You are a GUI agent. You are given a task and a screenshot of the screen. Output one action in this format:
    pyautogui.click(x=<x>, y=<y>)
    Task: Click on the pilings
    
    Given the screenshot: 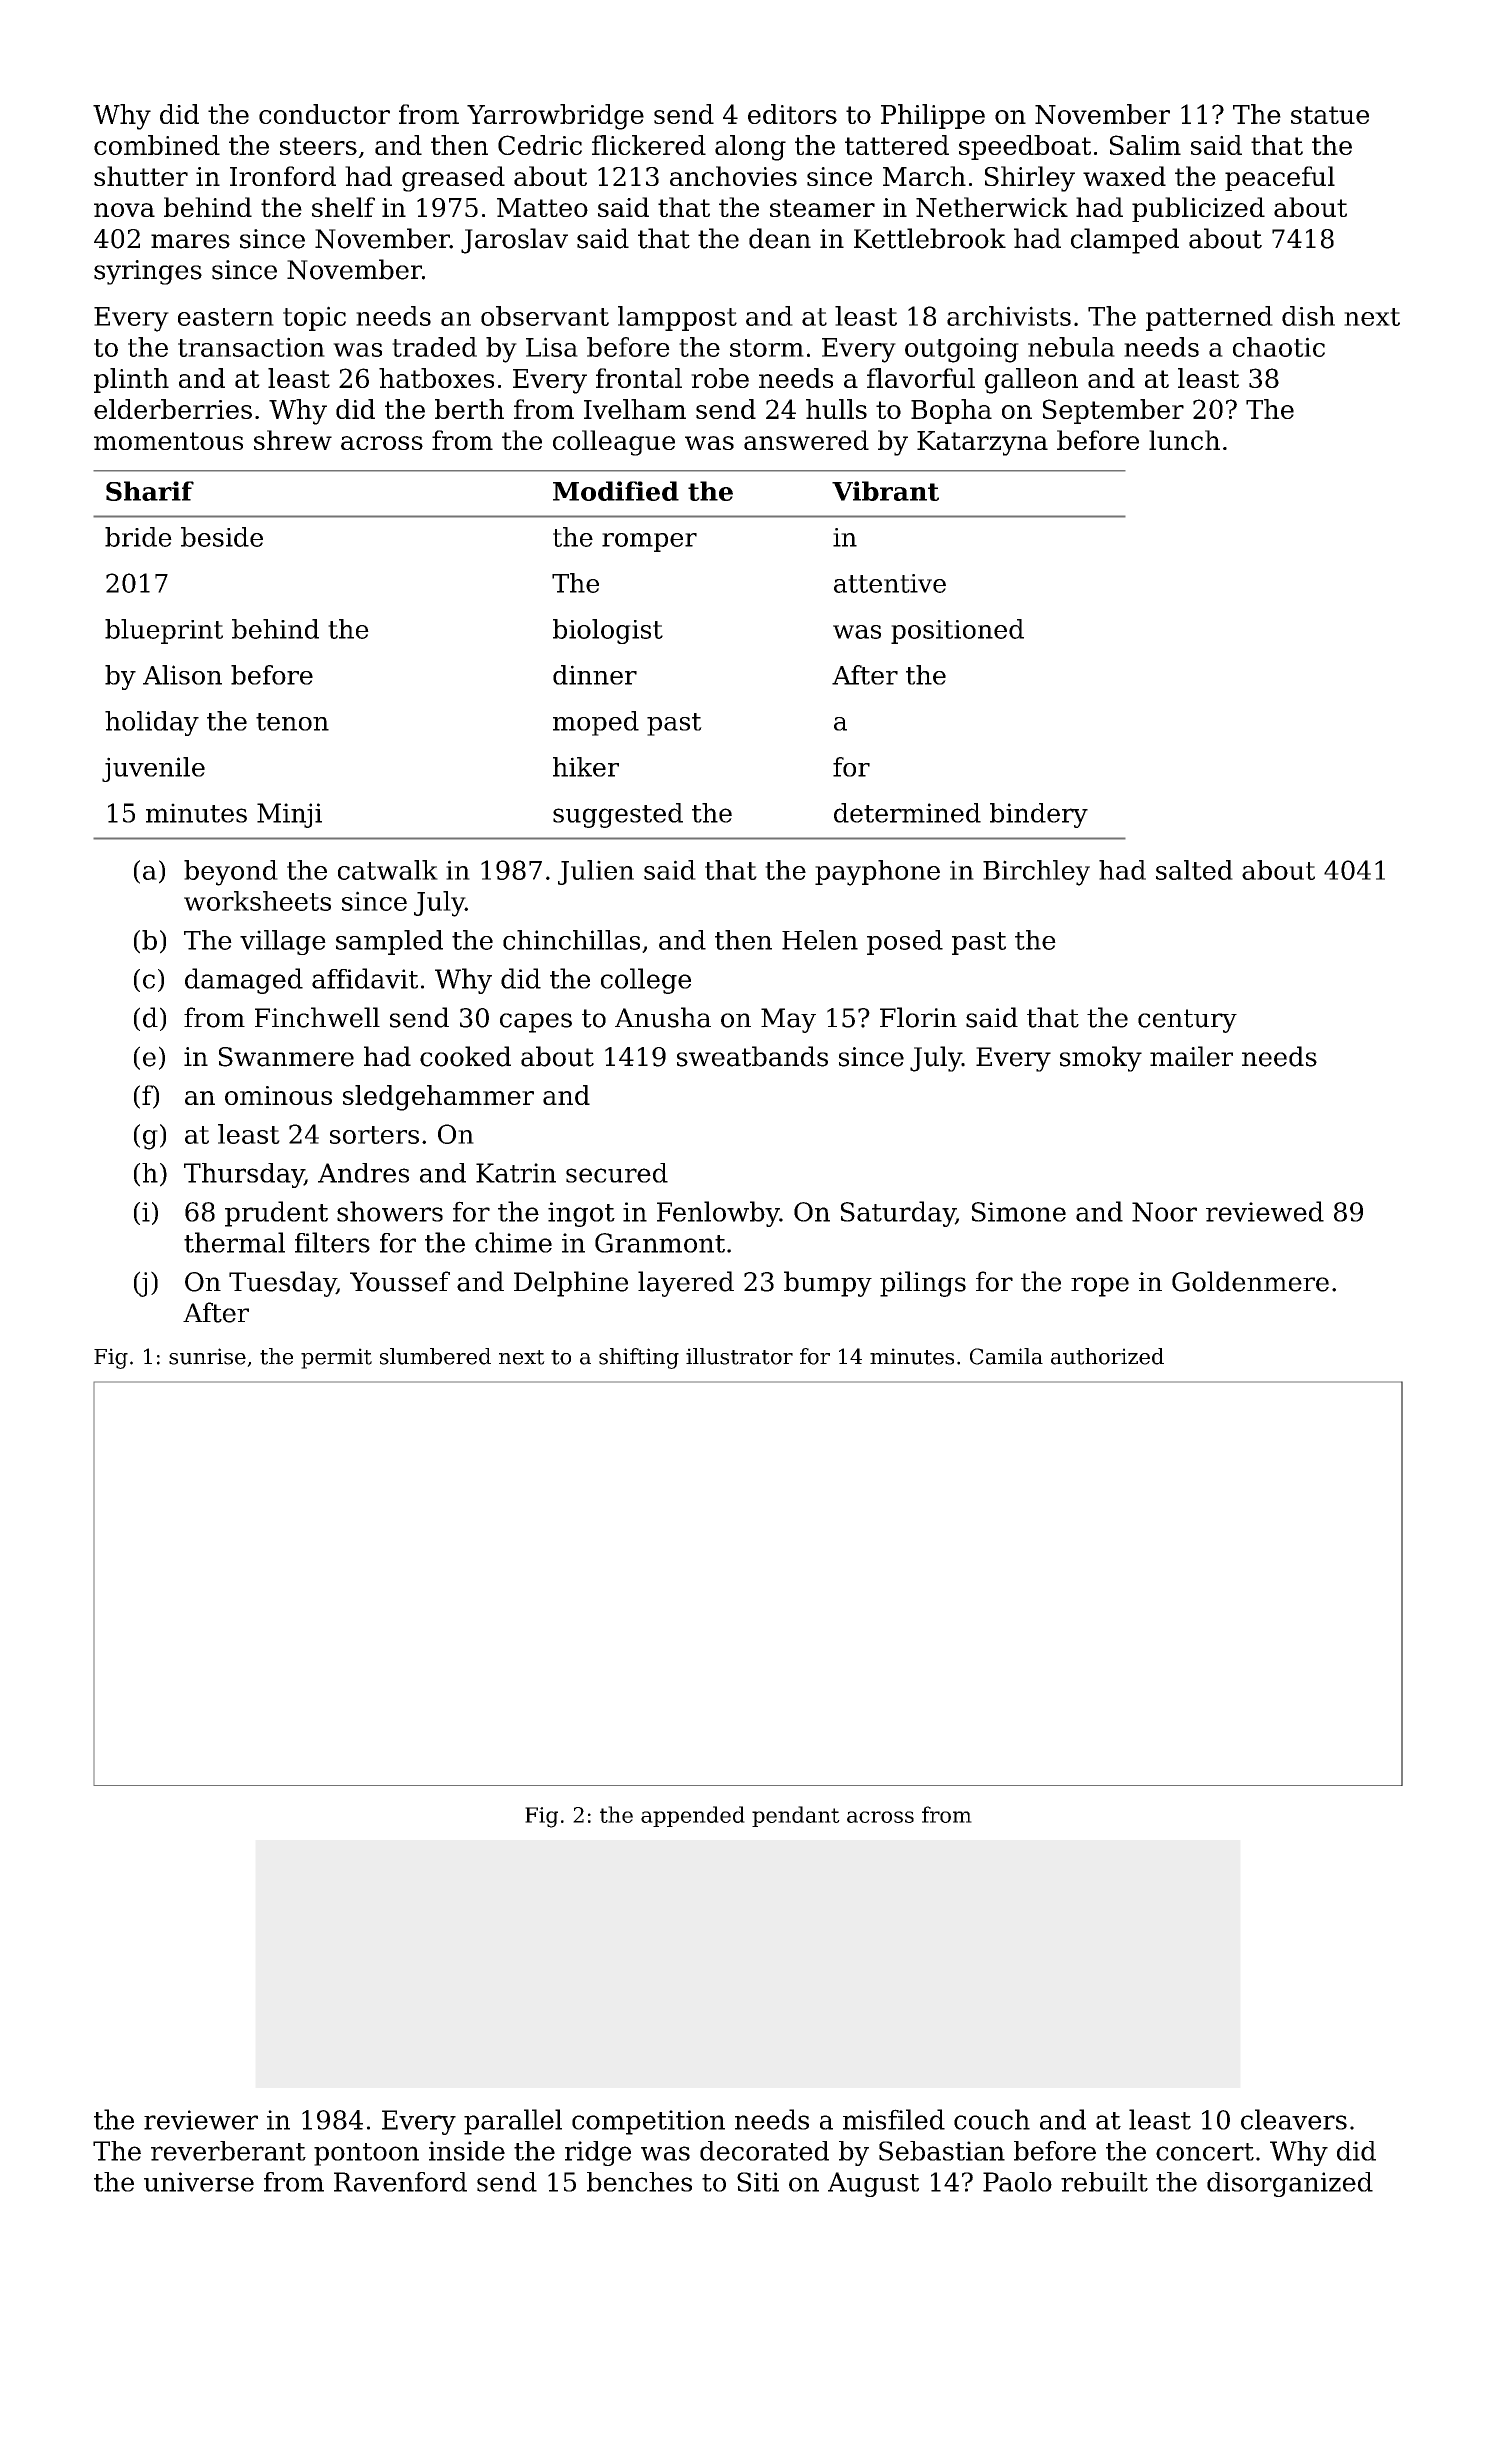 What is the action you would take?
    pyautogui.click(x=923, y=1284)
